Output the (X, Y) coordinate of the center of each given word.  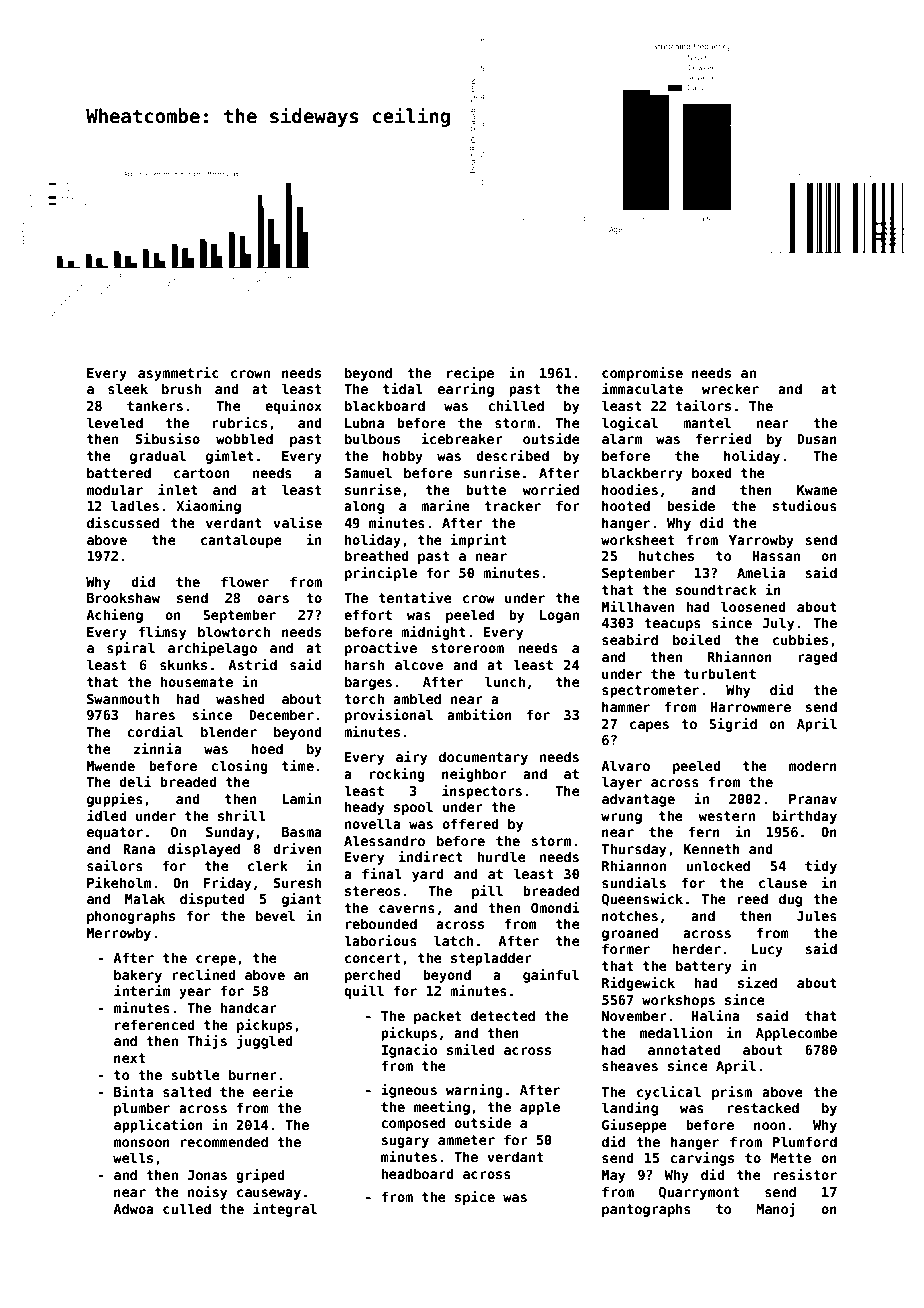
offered (470, 823)
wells (133, 1157)
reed (752, 898)
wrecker (730, 388)
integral (285, 1210)
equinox (293, 407)
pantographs (646, 1210)
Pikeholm (119, 882)
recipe (470, 374)
